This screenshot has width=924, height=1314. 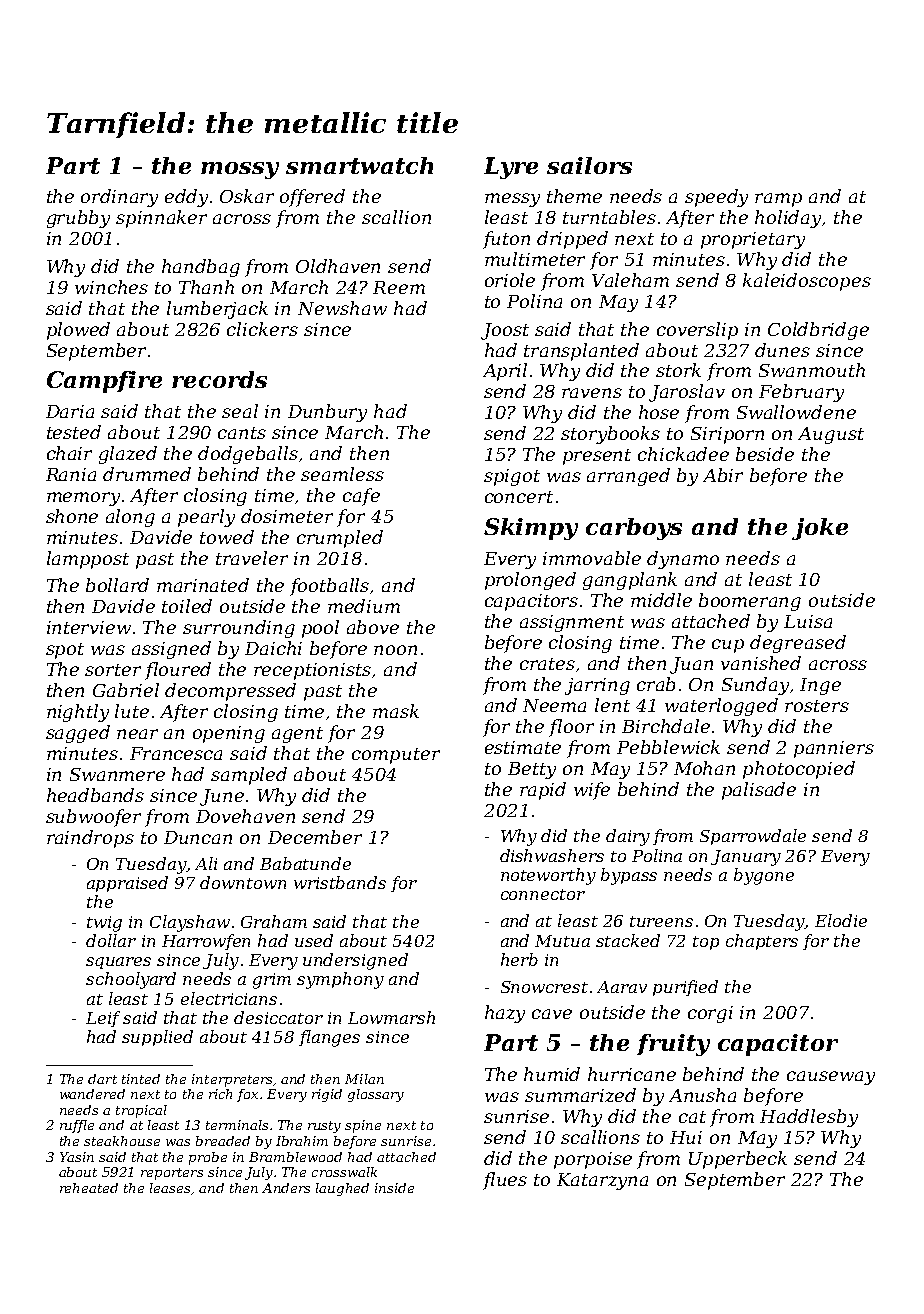 I want to click on Hui, so click(x=686, y=1137).
